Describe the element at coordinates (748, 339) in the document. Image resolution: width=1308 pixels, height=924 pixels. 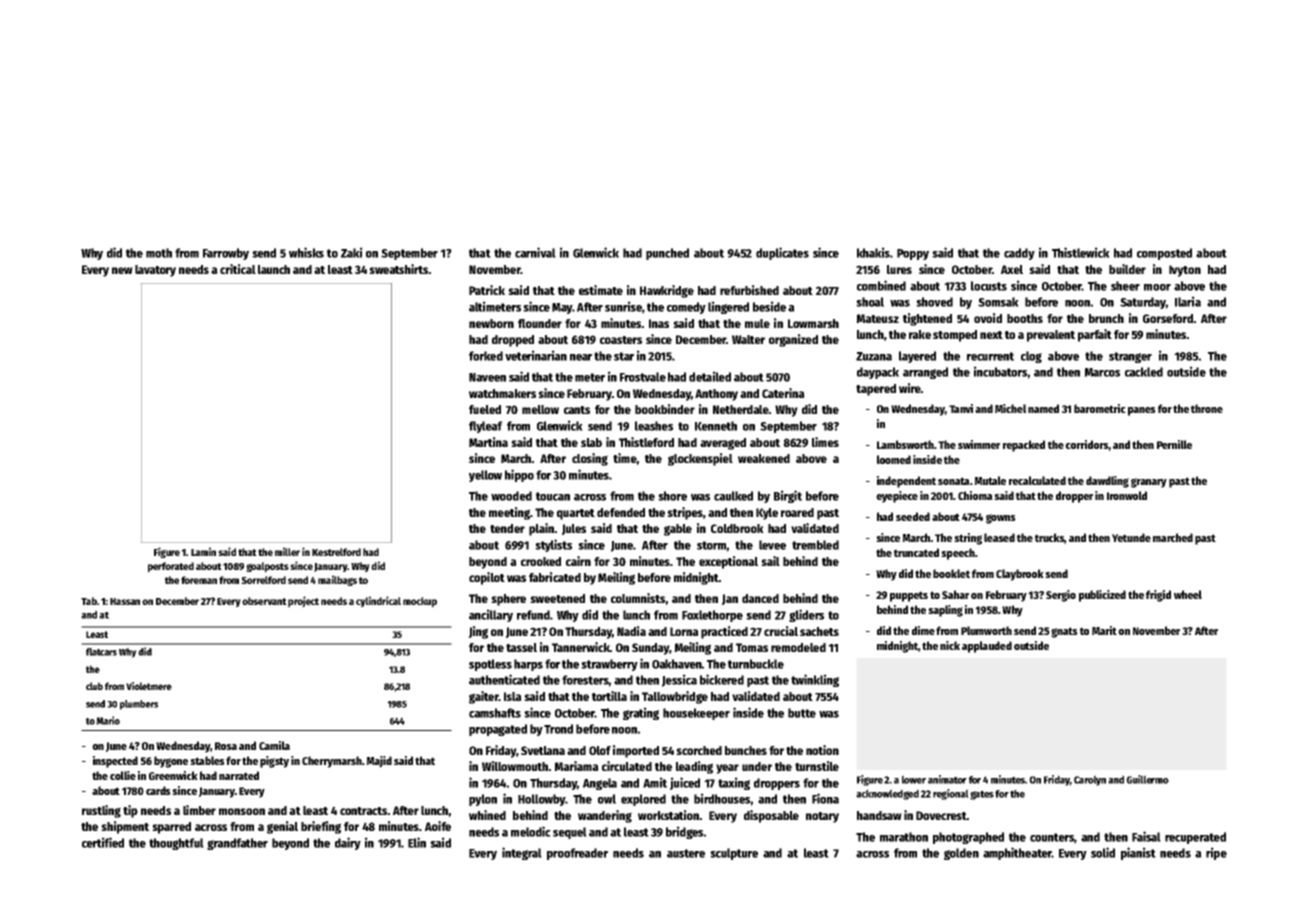
I see `Walter` at that location.
